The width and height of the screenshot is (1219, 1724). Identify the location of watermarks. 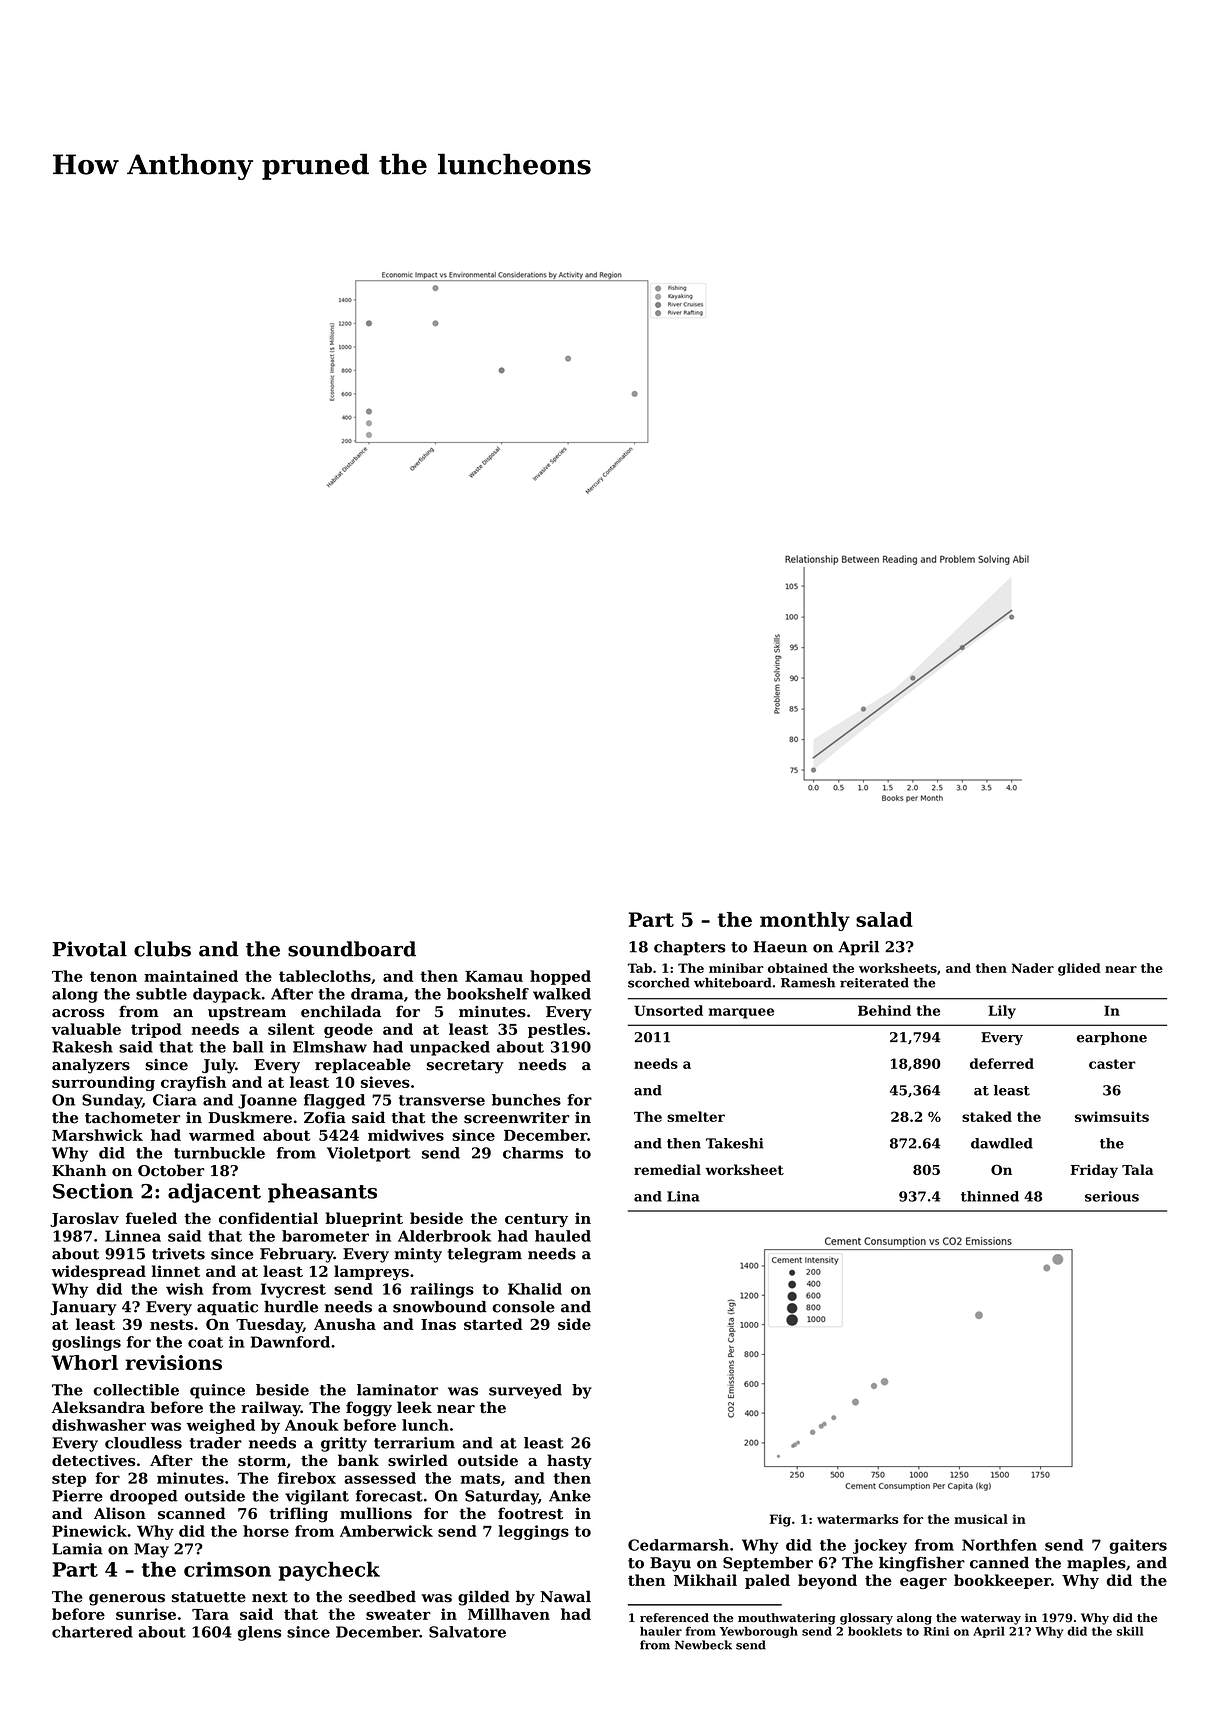
(858, 1519).
